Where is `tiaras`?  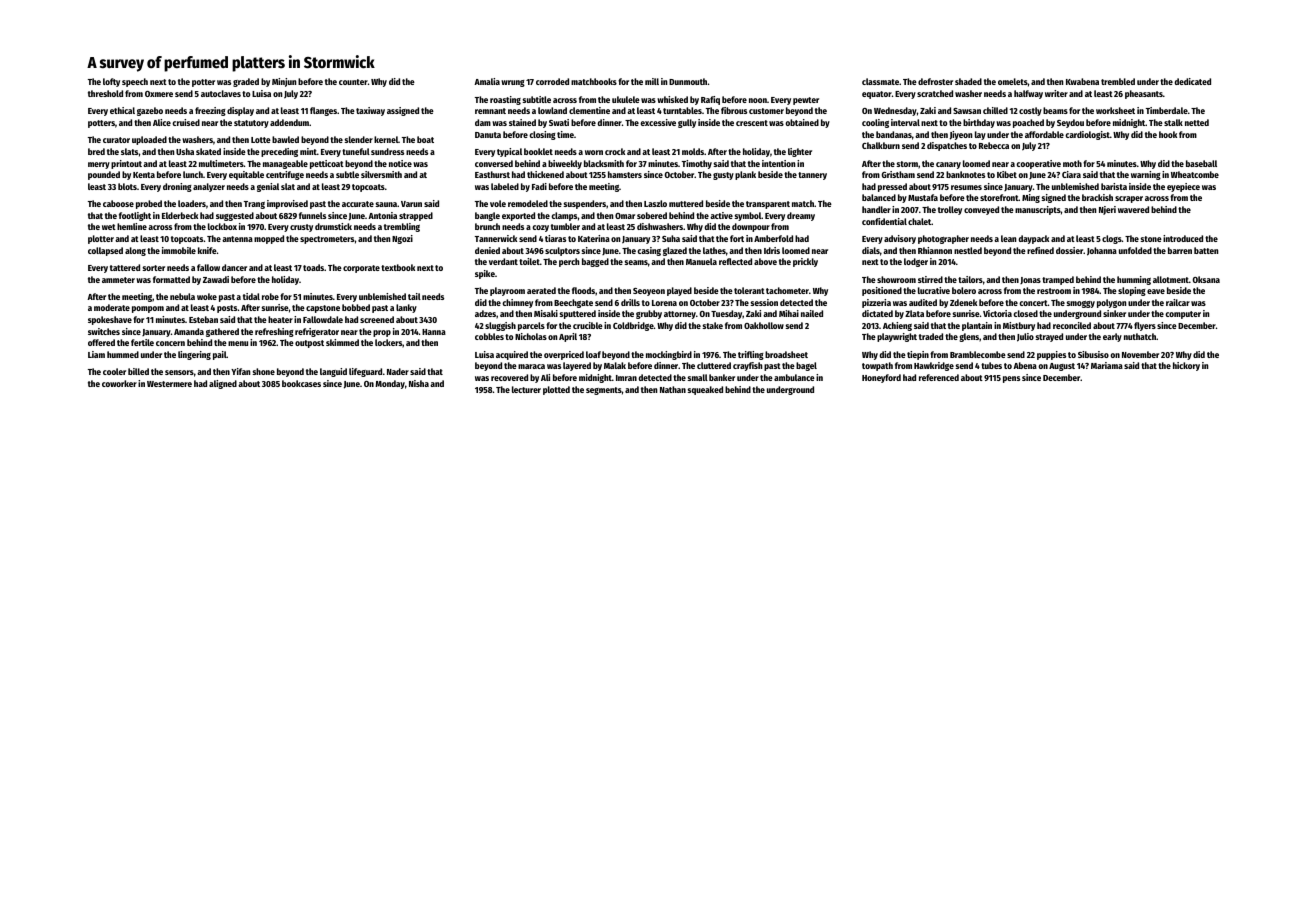
tiaras is located at coordinates (555, 238).
